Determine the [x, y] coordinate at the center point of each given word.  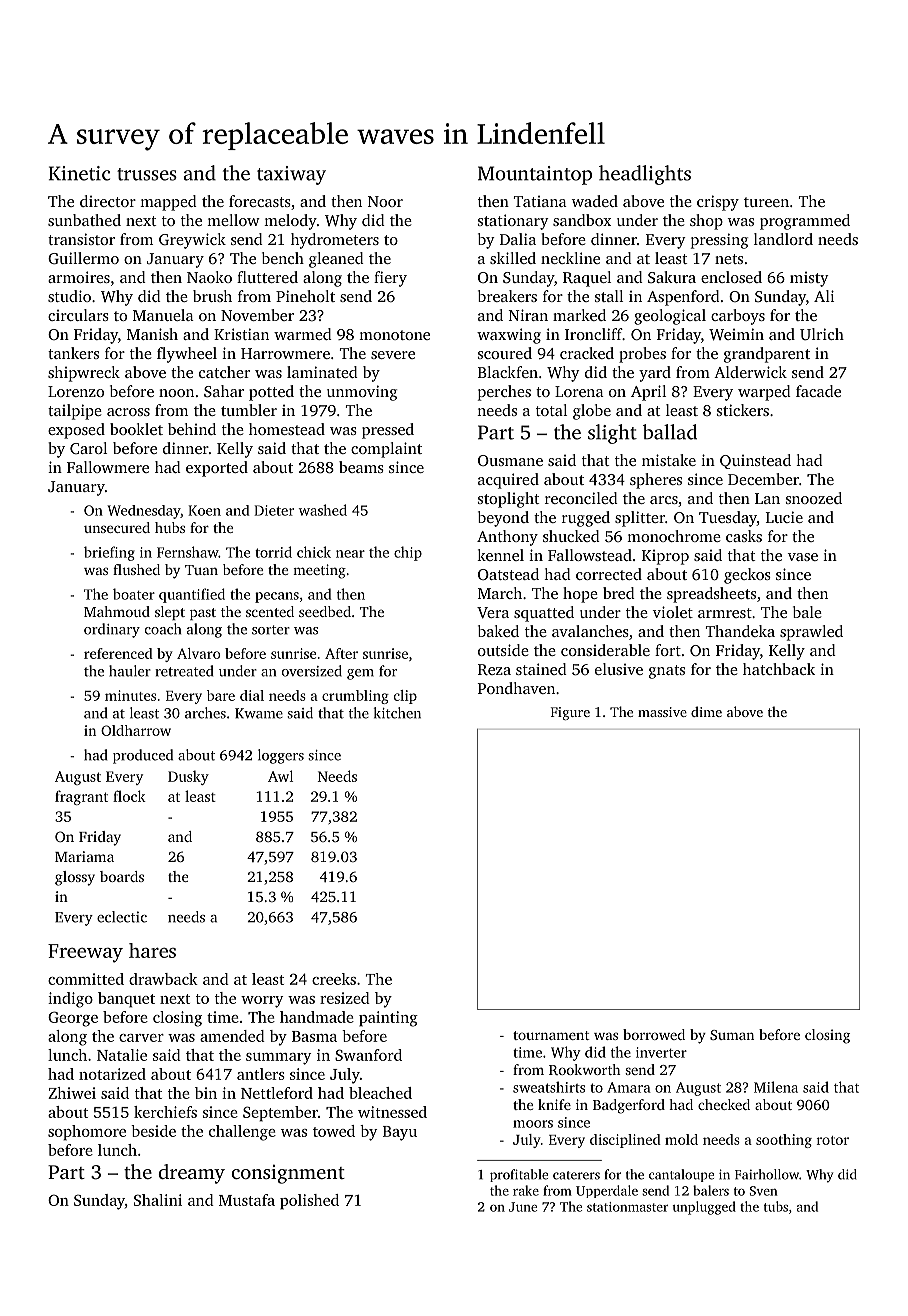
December [763, 479]
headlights [645, 175]
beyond [503, 519]
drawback [163, 979]
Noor [385, 201]
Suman [732, 1035]
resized [345, 998]
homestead [287, 429]
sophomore [87, 1133]
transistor [81, 239]
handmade [317, 1017]
